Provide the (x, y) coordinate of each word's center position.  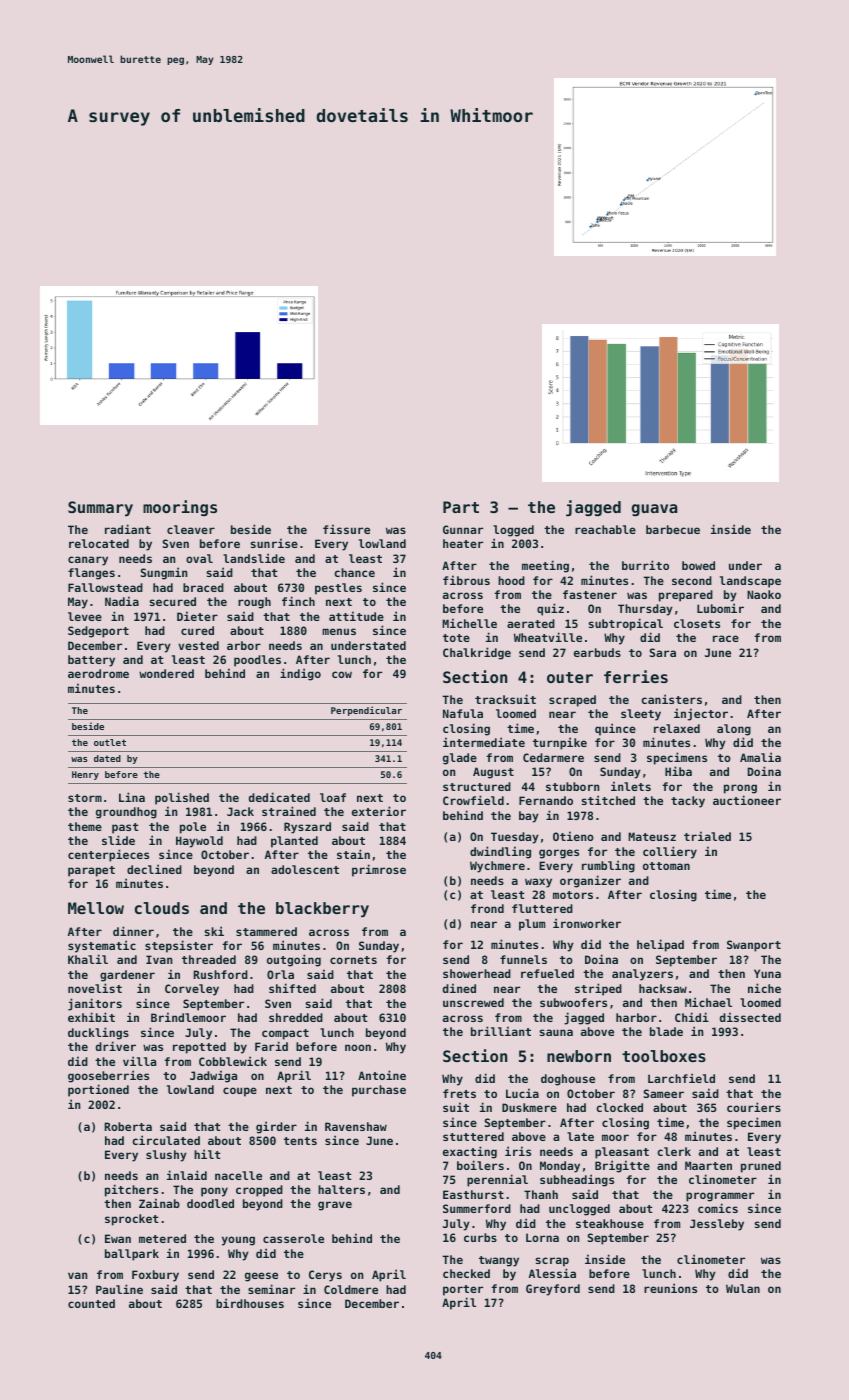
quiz (550, 609)
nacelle (238, 1175)
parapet (91, 871)
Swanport (754, 946)
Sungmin (163, 573)
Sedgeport (98, 632)
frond (487, 908)
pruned (761, 1167)
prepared (686, 596)
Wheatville (548, 637)
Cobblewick (233, 1061)
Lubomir (720, 608)
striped (598, 989)
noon (358, 1047)
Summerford (477, 1208)
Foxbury (155, 1276)
